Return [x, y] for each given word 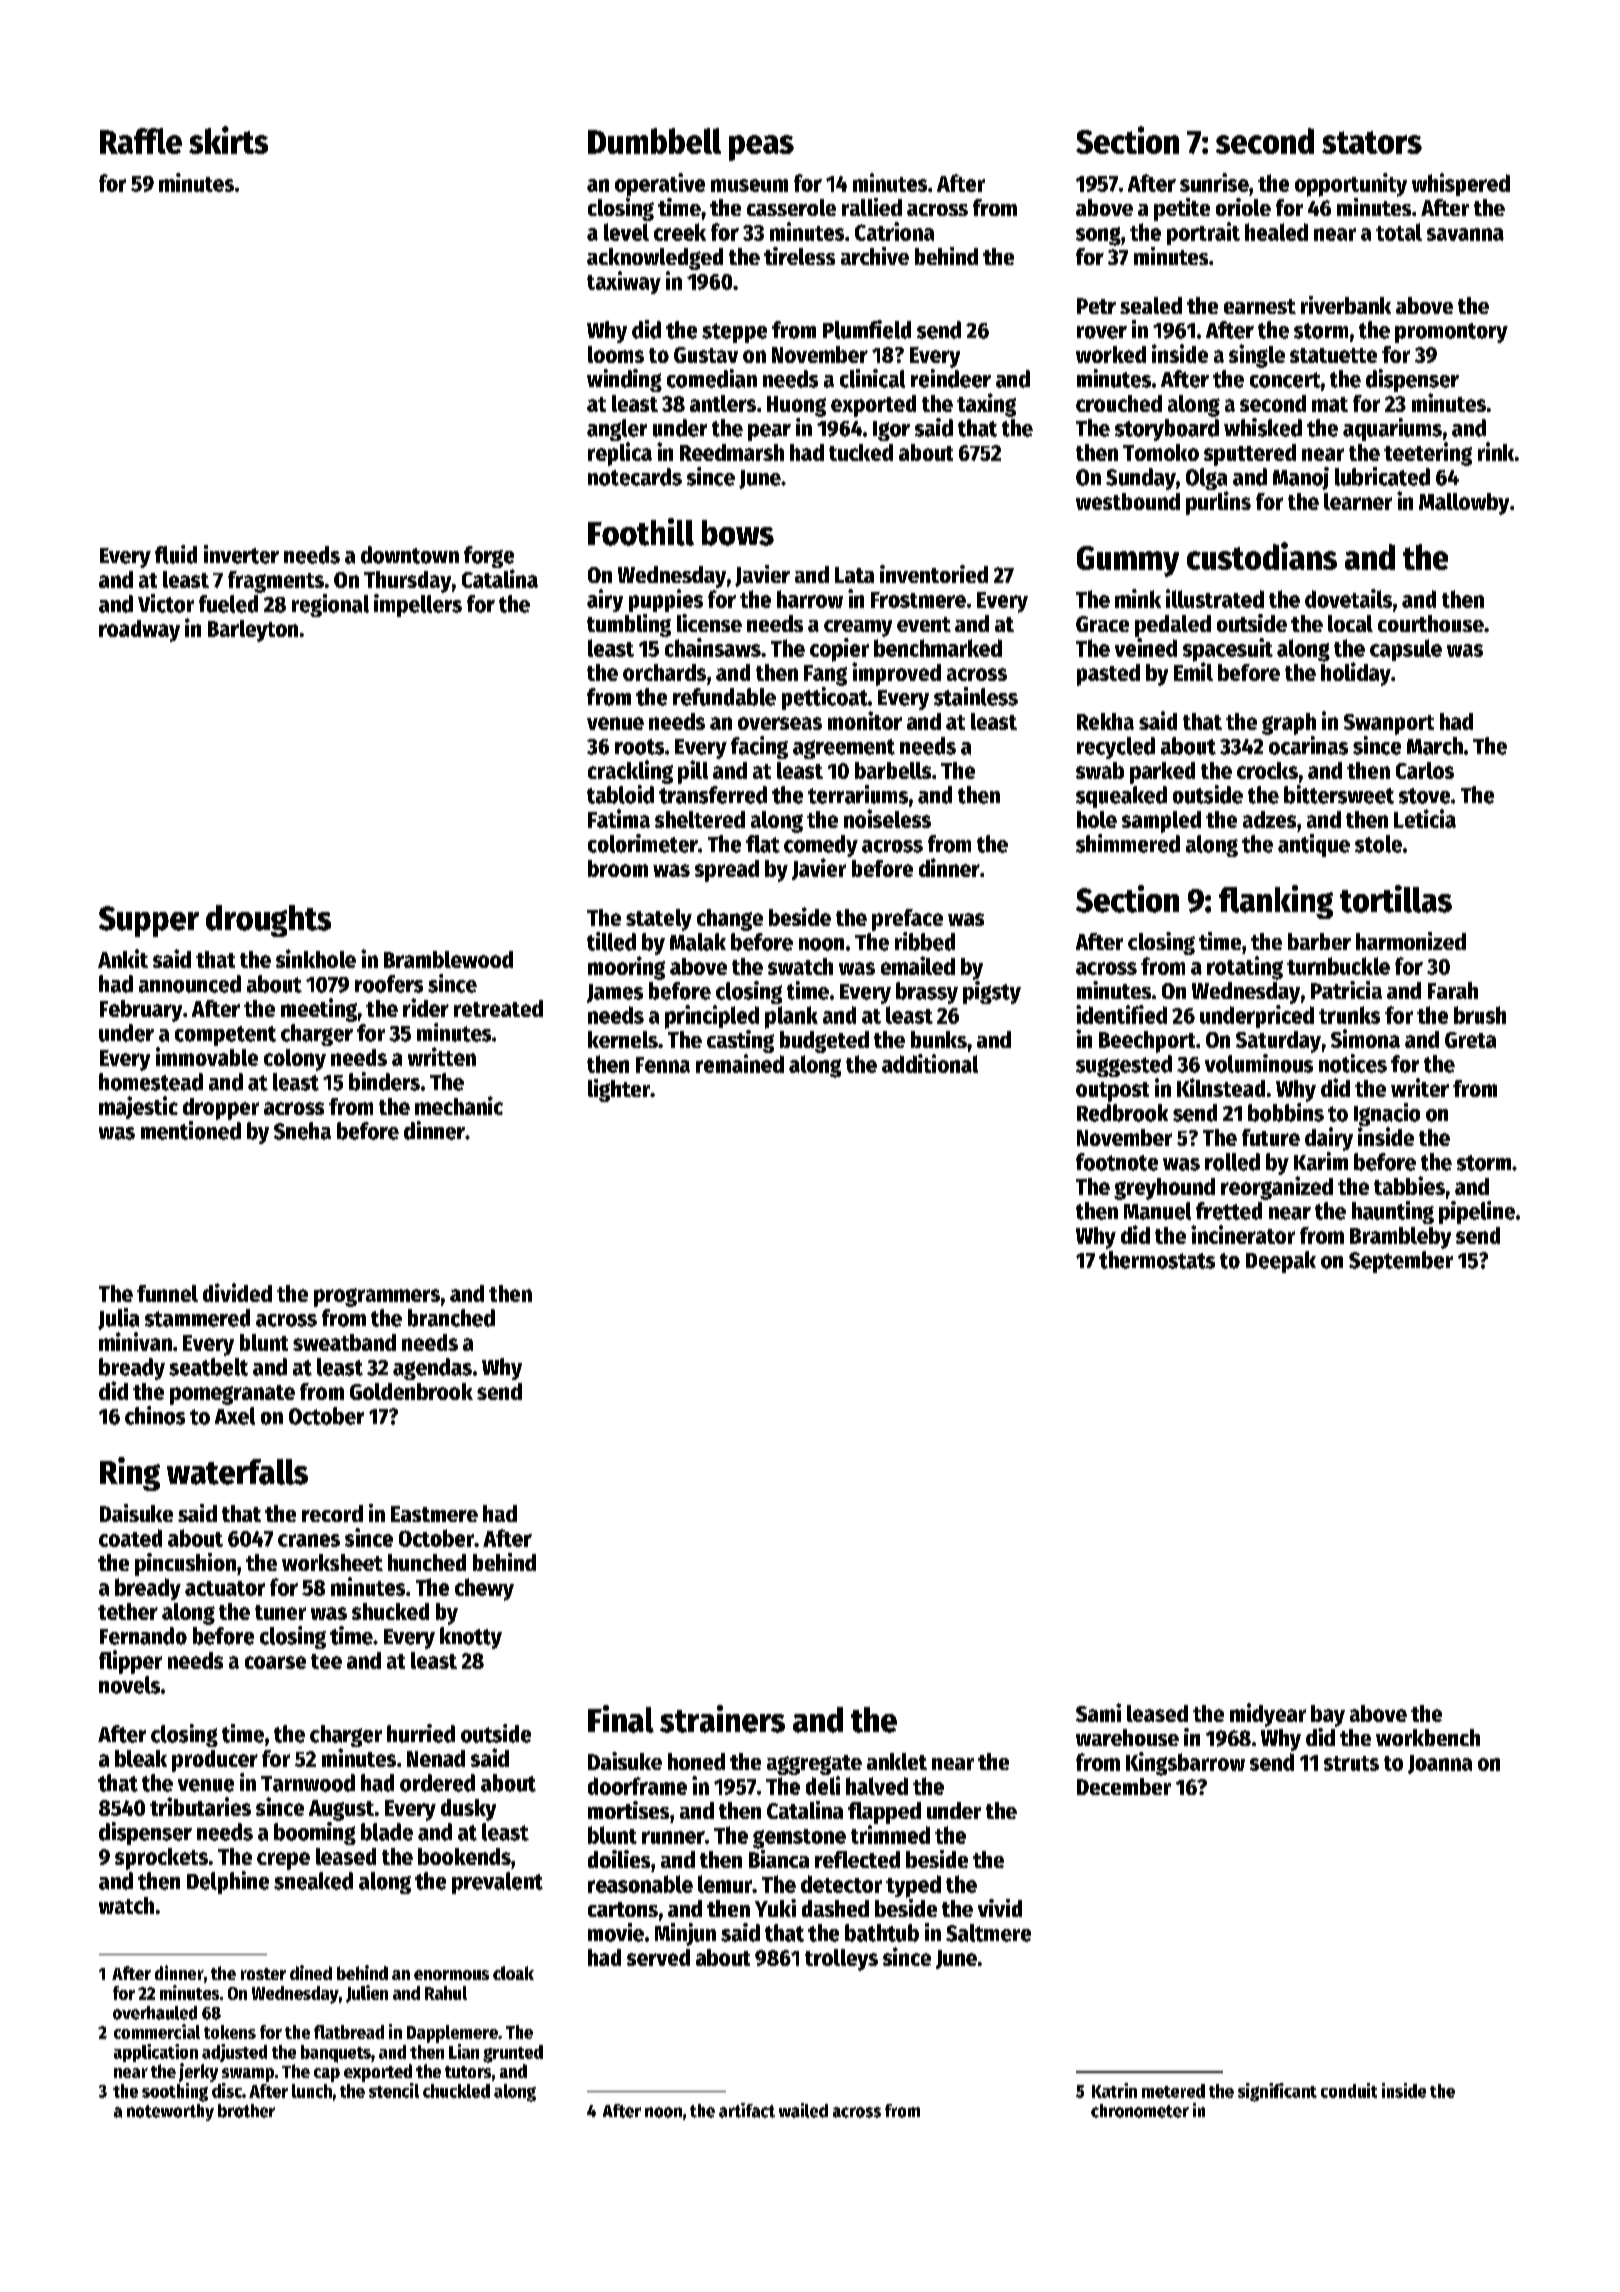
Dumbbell [654, 141]
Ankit [123, 958]
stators [1372, 142]
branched [451, 1318]
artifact [747, 2110]
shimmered [1128, 843]
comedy [821, 846]
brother [246, 2111]
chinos [155, 1415]
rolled [1232, 1162]
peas [761, 148]
